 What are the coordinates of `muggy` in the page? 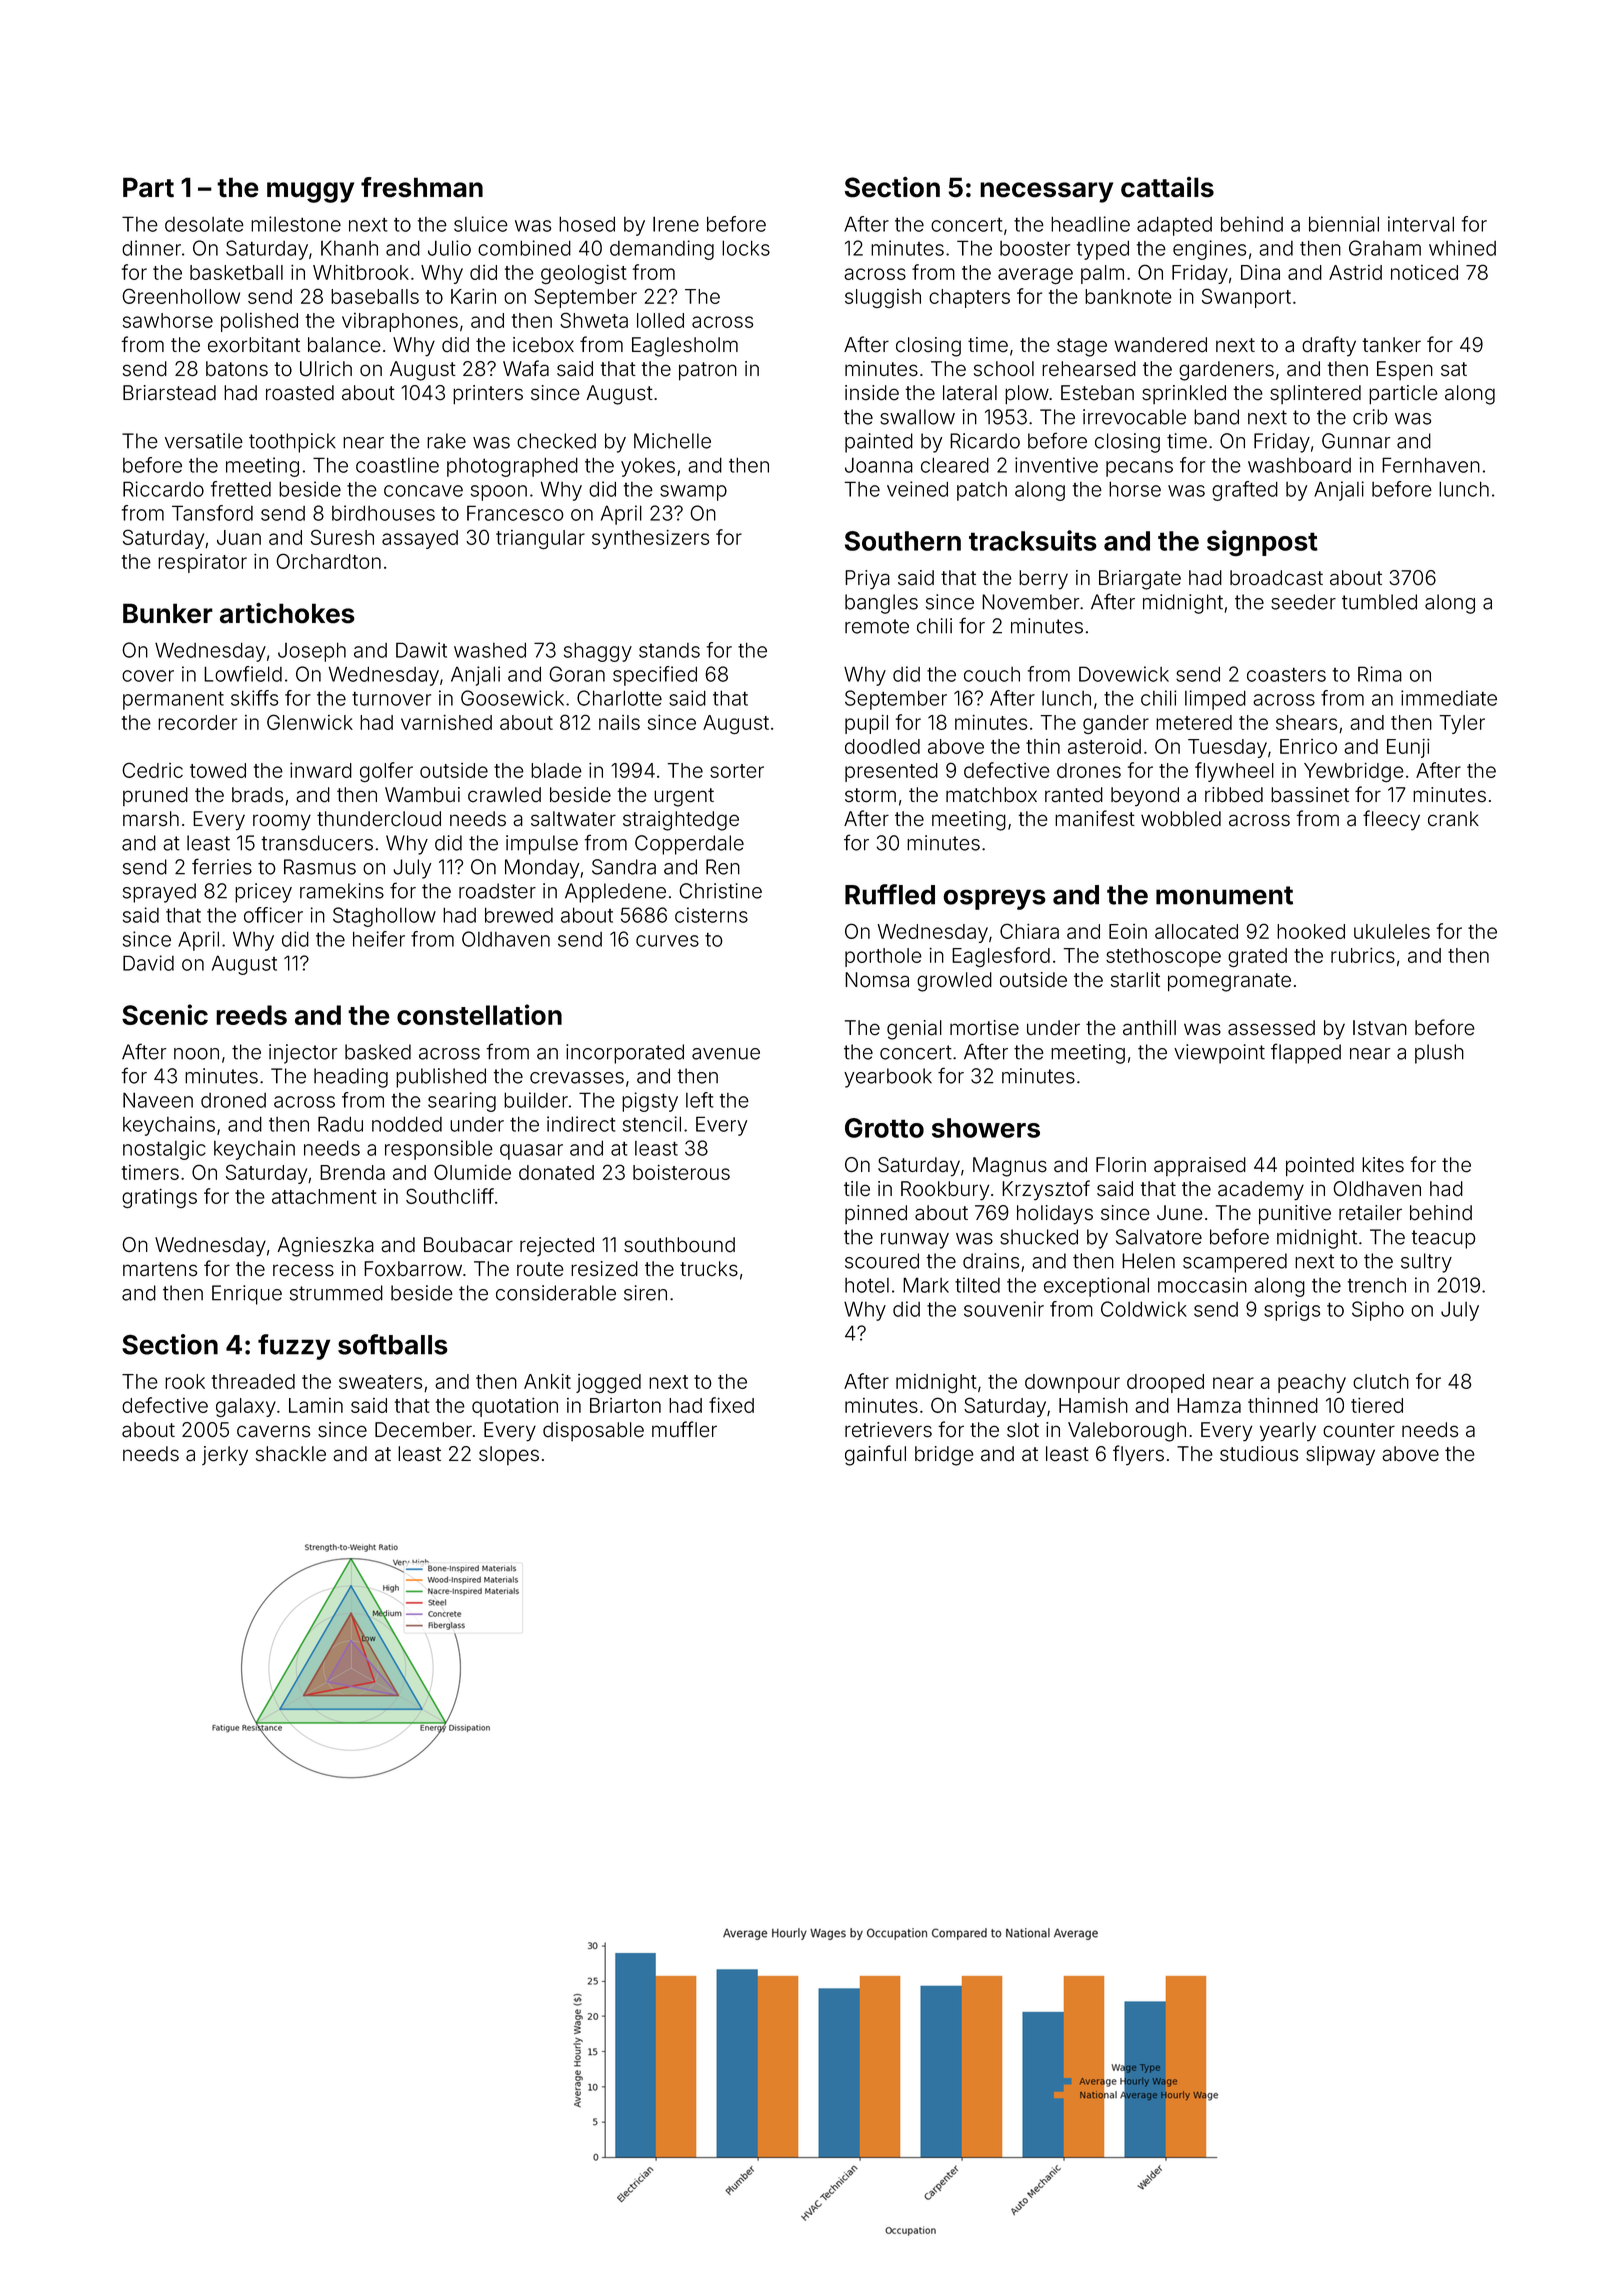 It's located at (310, 192).
